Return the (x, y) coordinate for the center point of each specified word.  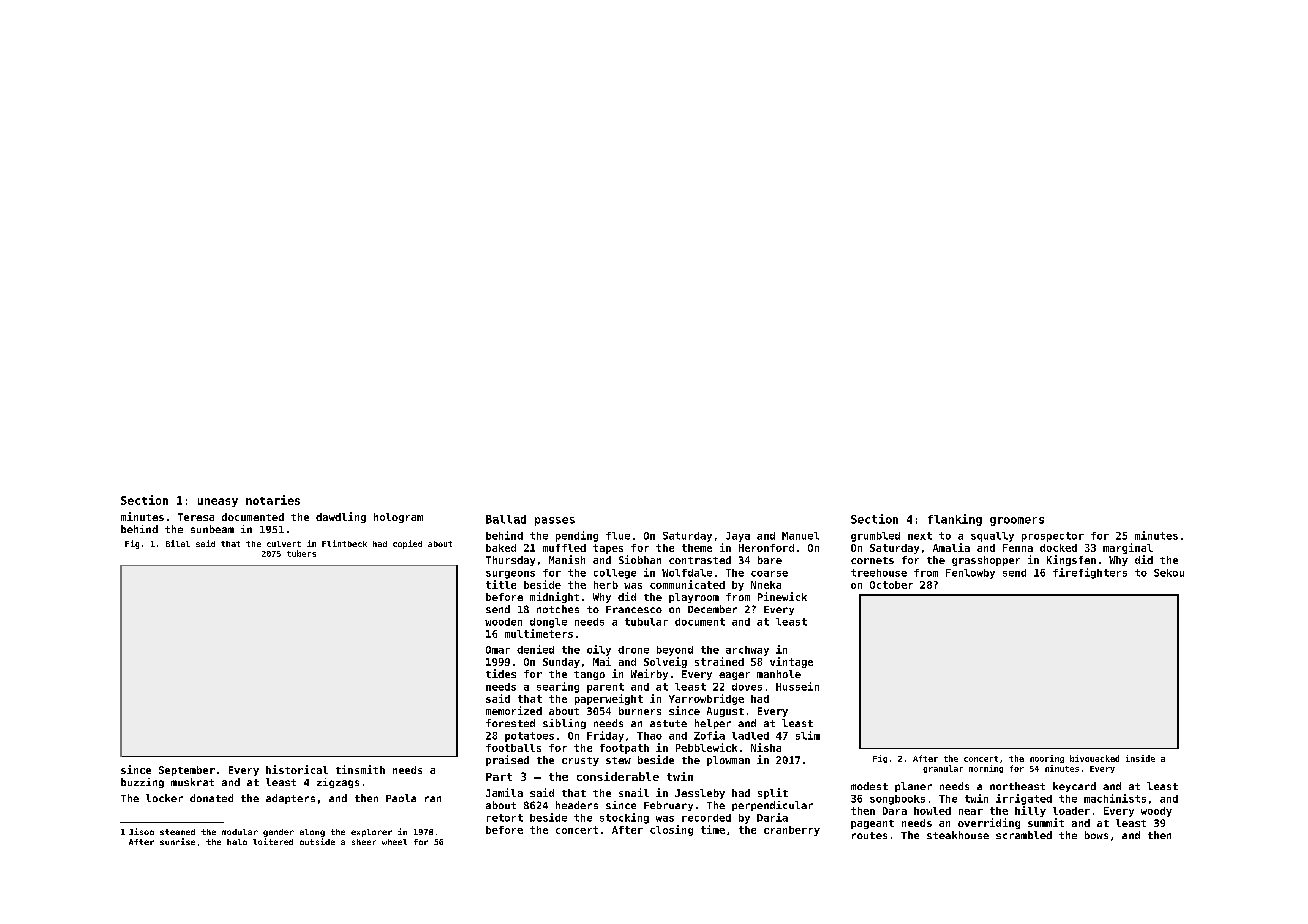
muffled (564, 548)
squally (992, 537)
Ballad (506, 519)
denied (535, 649)
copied (407, 544)
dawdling (341, 517)
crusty (580, 761)
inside (1140, 758)
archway (747, 651)
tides (501, 673)
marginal (1128, 548)
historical (297, 769)
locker (164, 798)
